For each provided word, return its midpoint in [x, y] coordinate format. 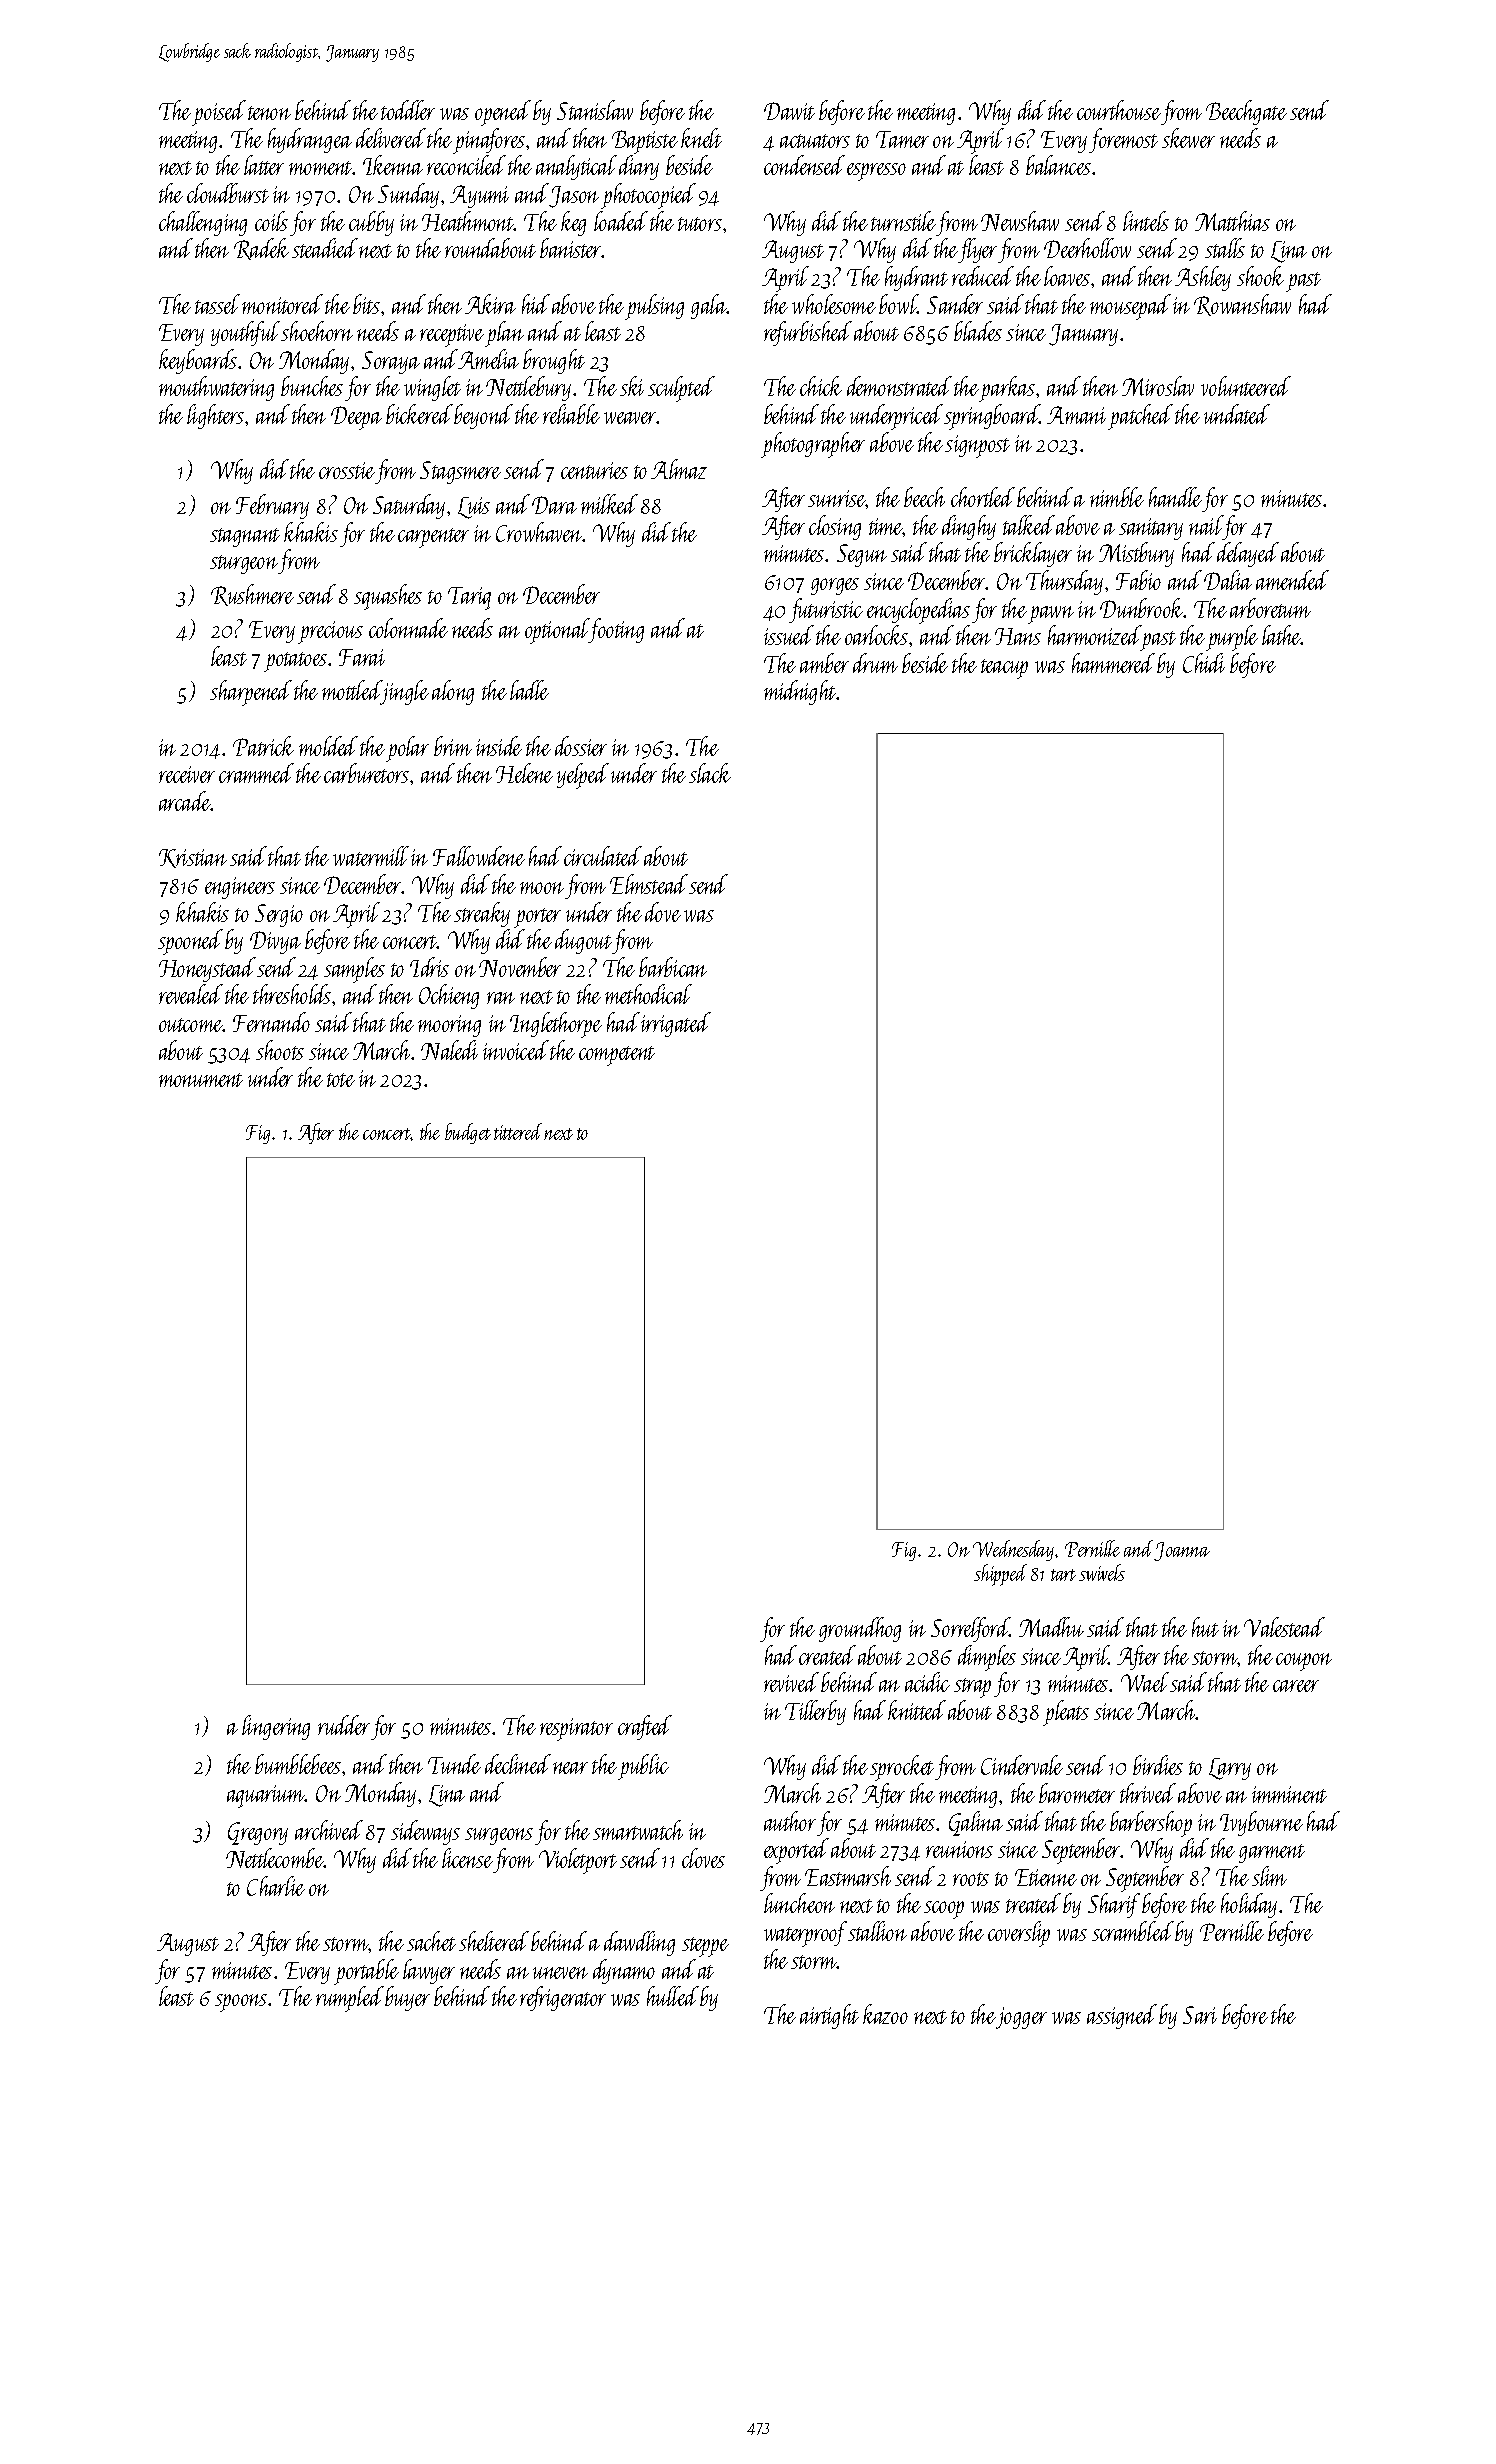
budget [468, 1133]
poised [219, 113]
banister [571, 248]
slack [710, 773]
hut [1205, 1627]
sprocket [902, 1768]
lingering [276, 1727]
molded [328, 746]
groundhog [860, 1629]
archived [329, 1830]
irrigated [676, 1024]
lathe [1281, 635]
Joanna [1182, 1551]
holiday [1249, 1905]
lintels [1146, 221]
